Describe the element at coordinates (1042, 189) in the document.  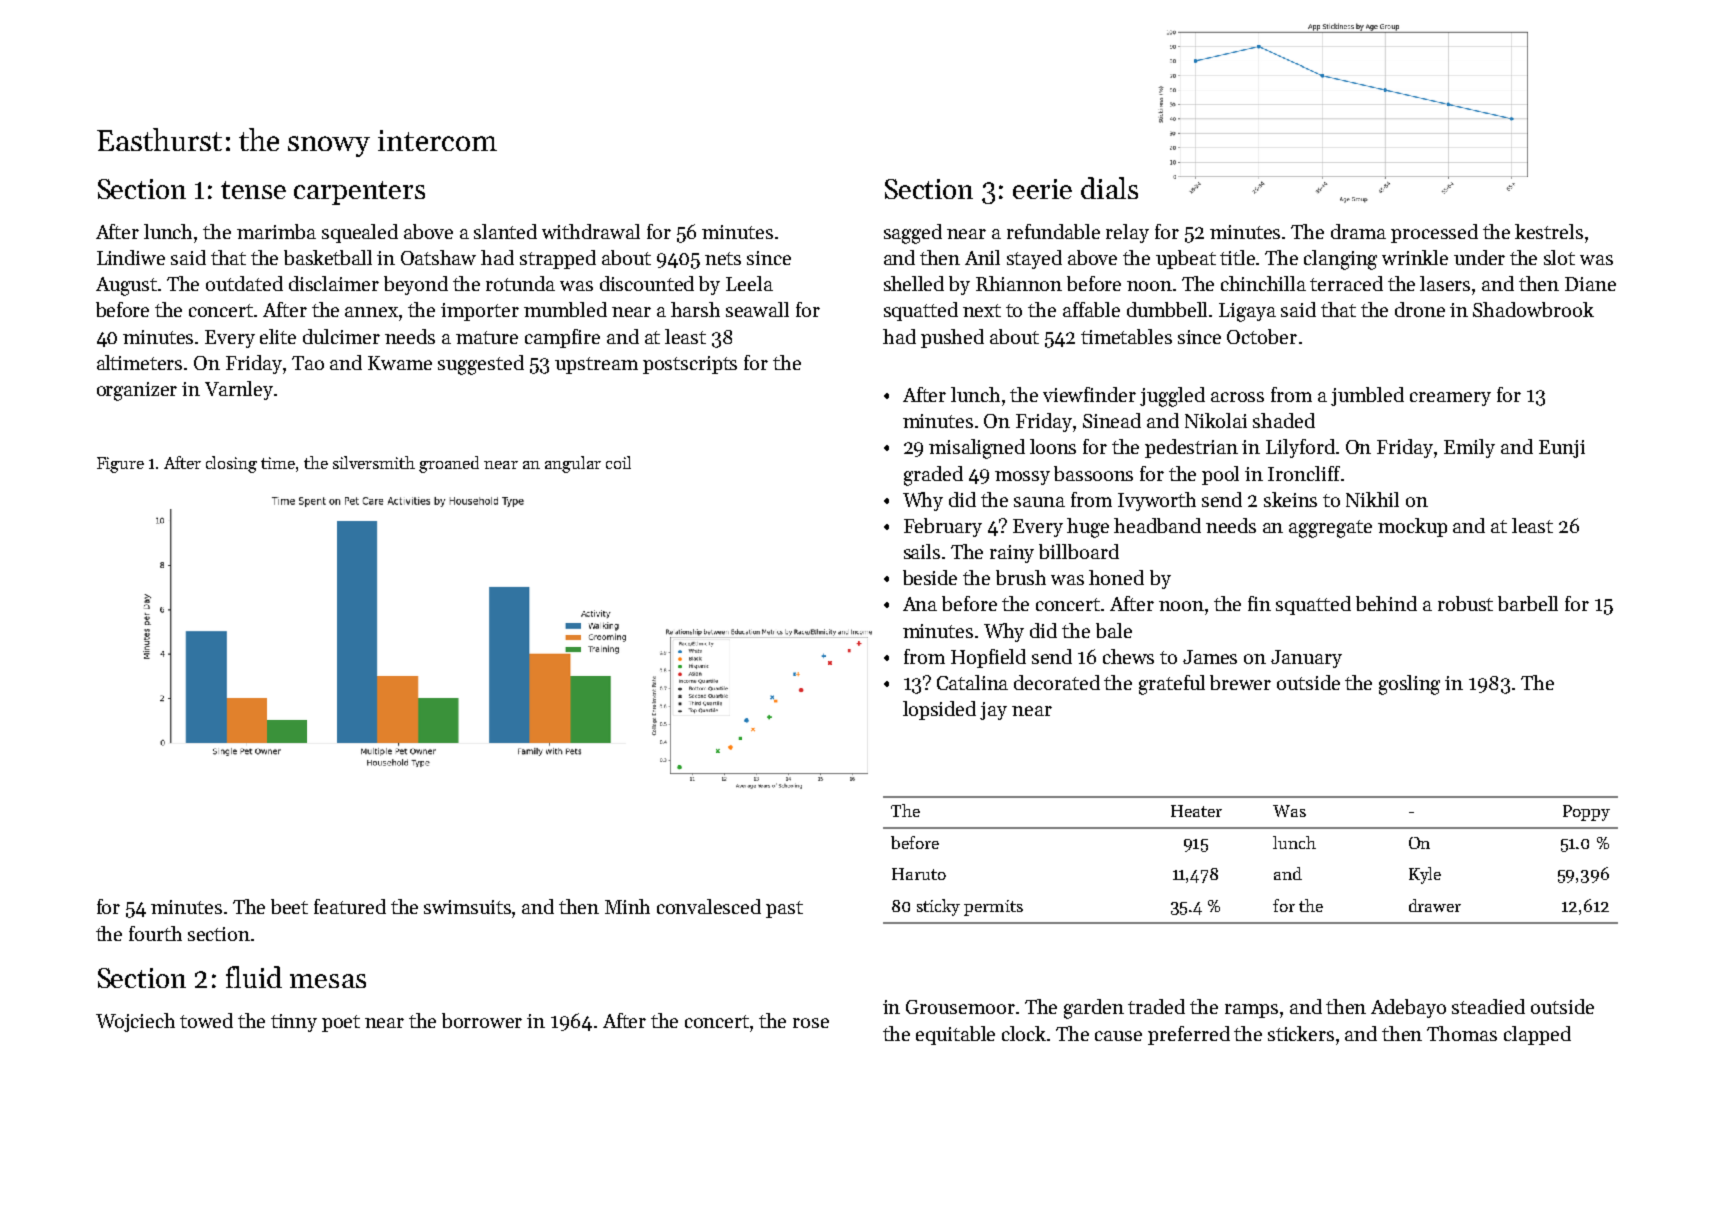
I see `eerie` at that location.
